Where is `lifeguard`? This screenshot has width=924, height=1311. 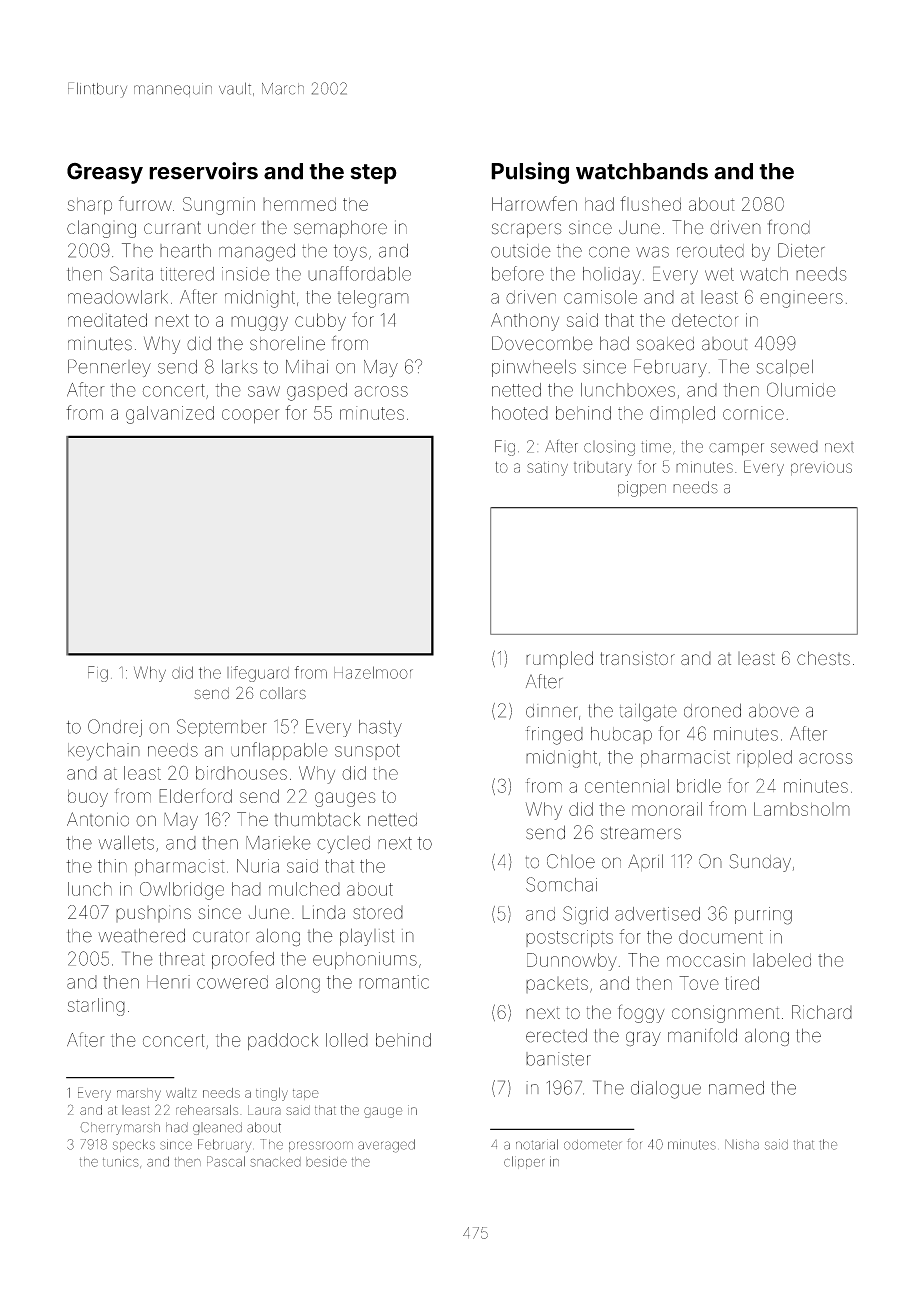
lifeguard is located at coordinates (258, 674).
